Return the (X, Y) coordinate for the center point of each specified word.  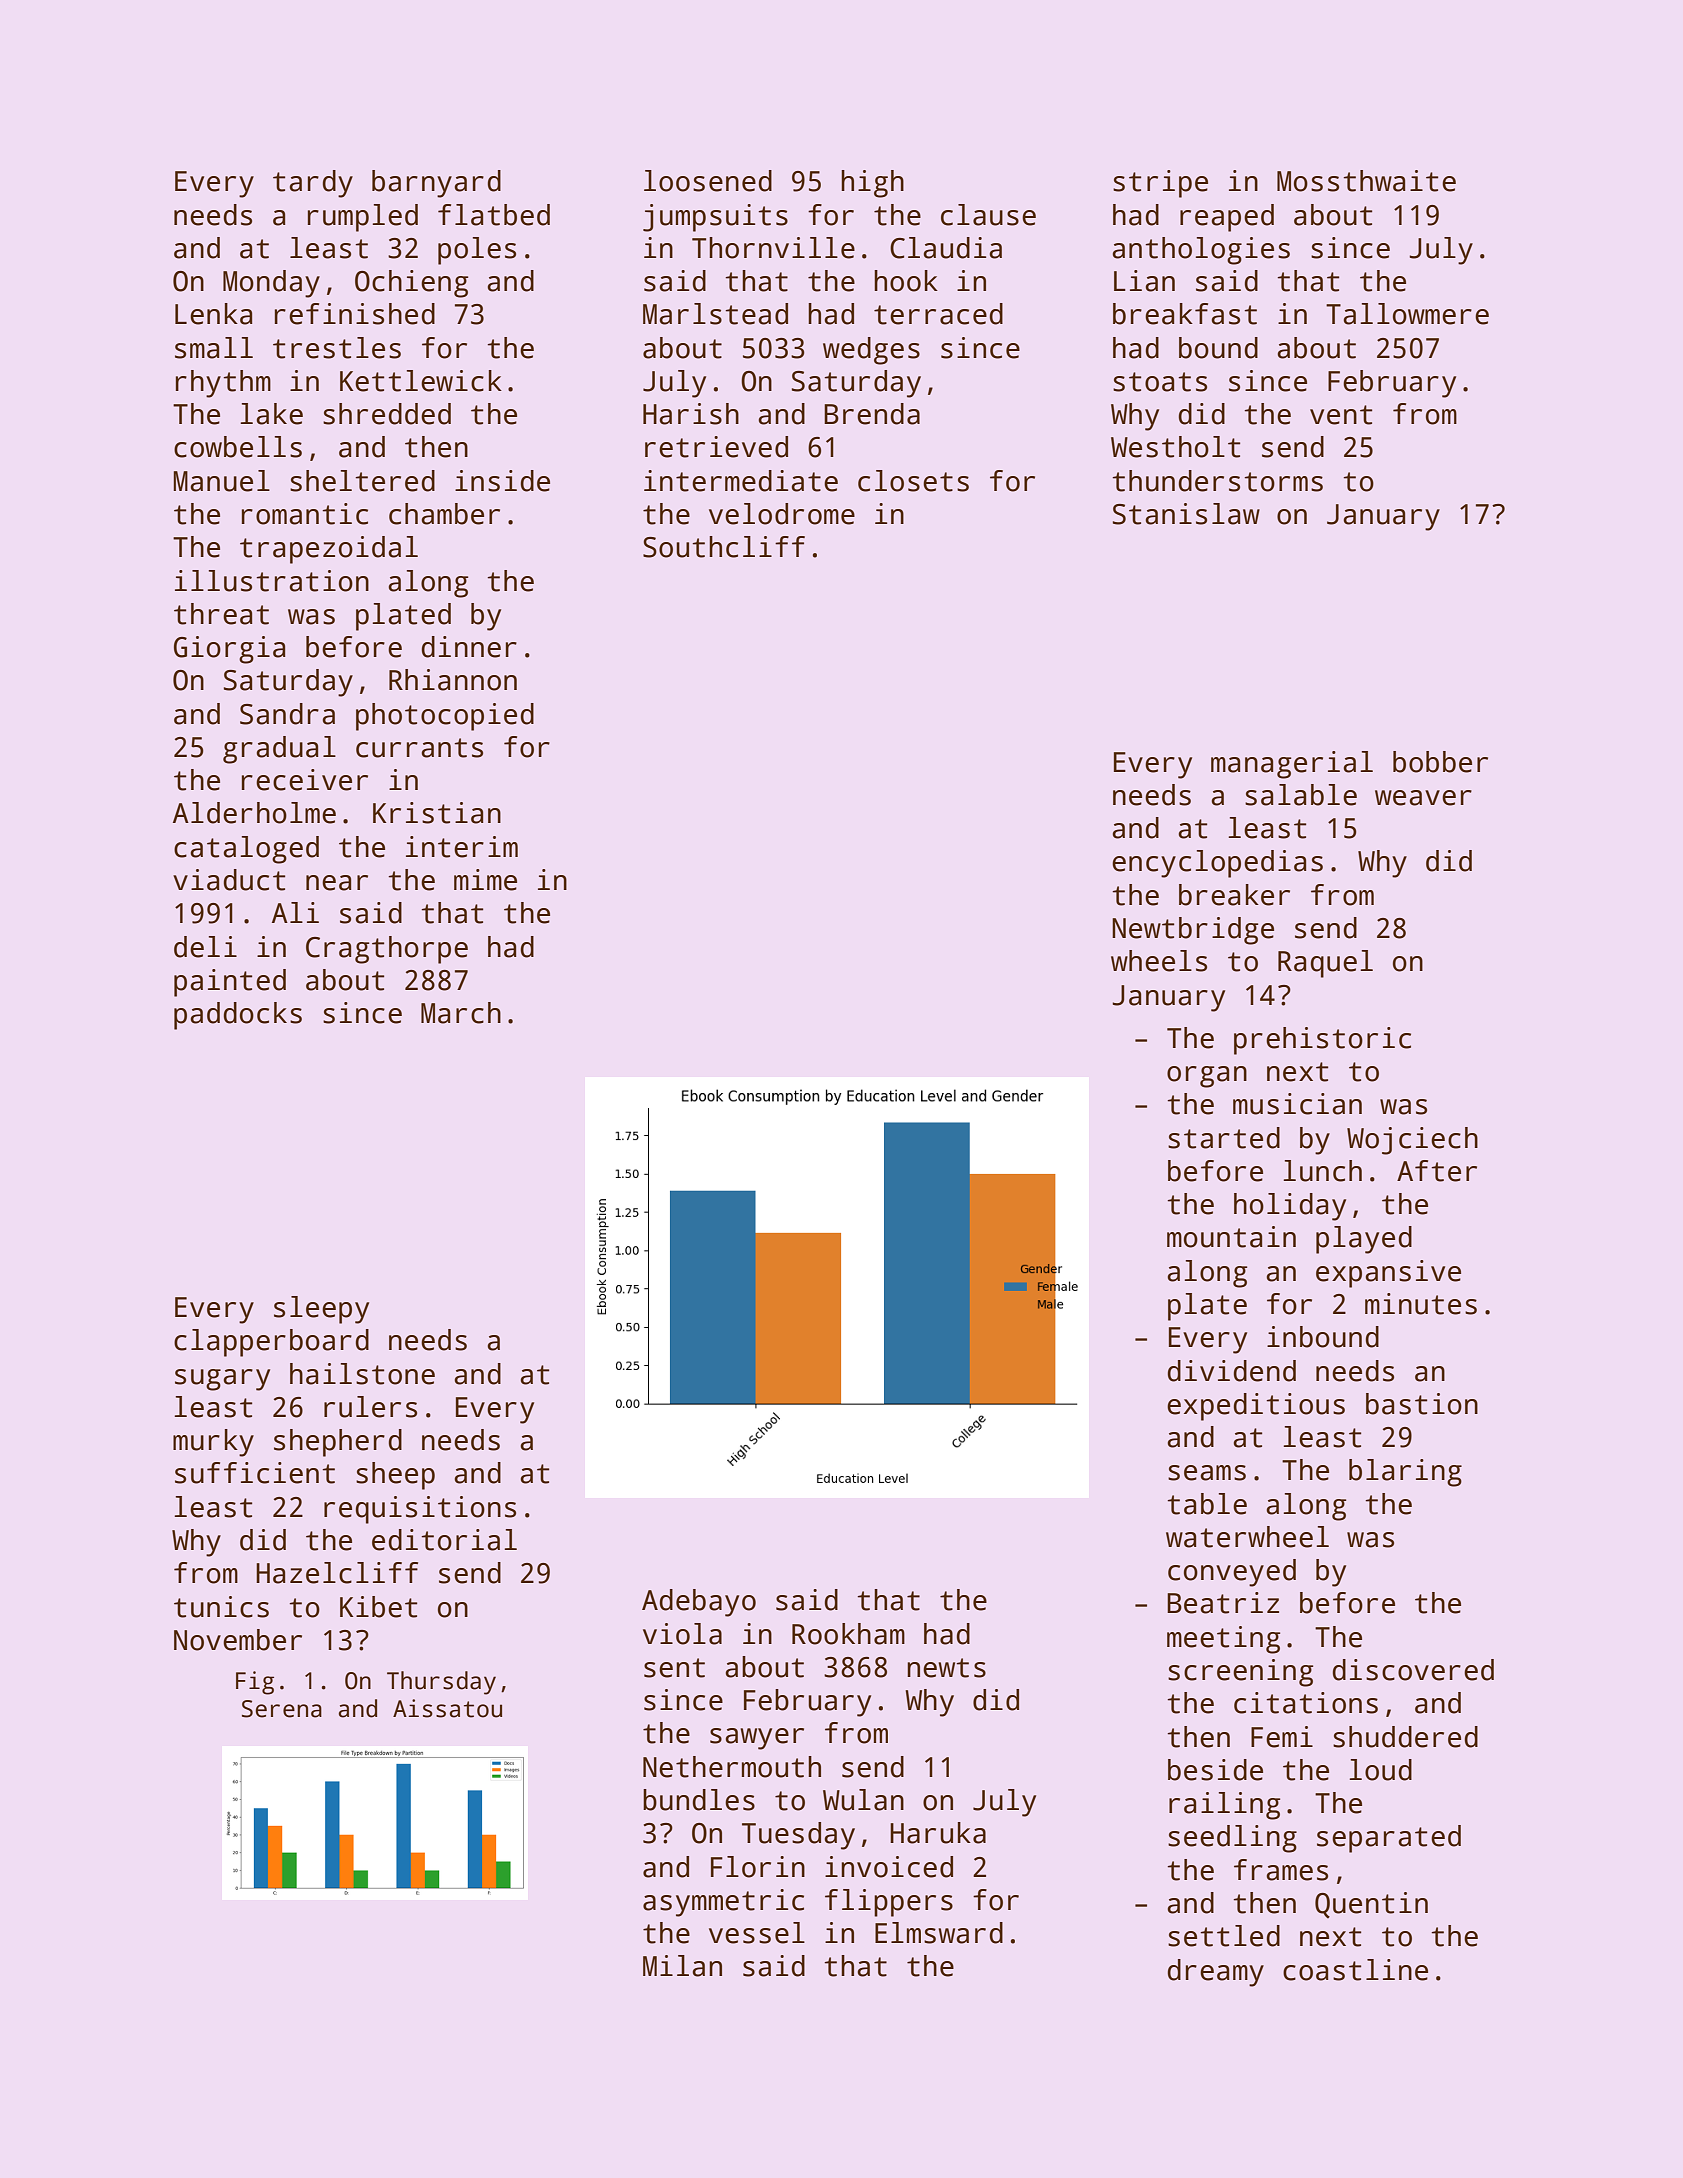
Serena (282, 1709)
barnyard (436, 184)
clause (988, 215)
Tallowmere (1407, 314)
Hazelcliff (337, 1573)
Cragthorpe (387, 950)
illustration (272, 581)
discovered (1413, 1670)
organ (1207, 1077)
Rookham (848, 1634)
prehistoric (1322, 1041)
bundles (699, 1800)
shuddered (1405, 1737)
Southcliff (724, 547)
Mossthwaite (1366, 181)
